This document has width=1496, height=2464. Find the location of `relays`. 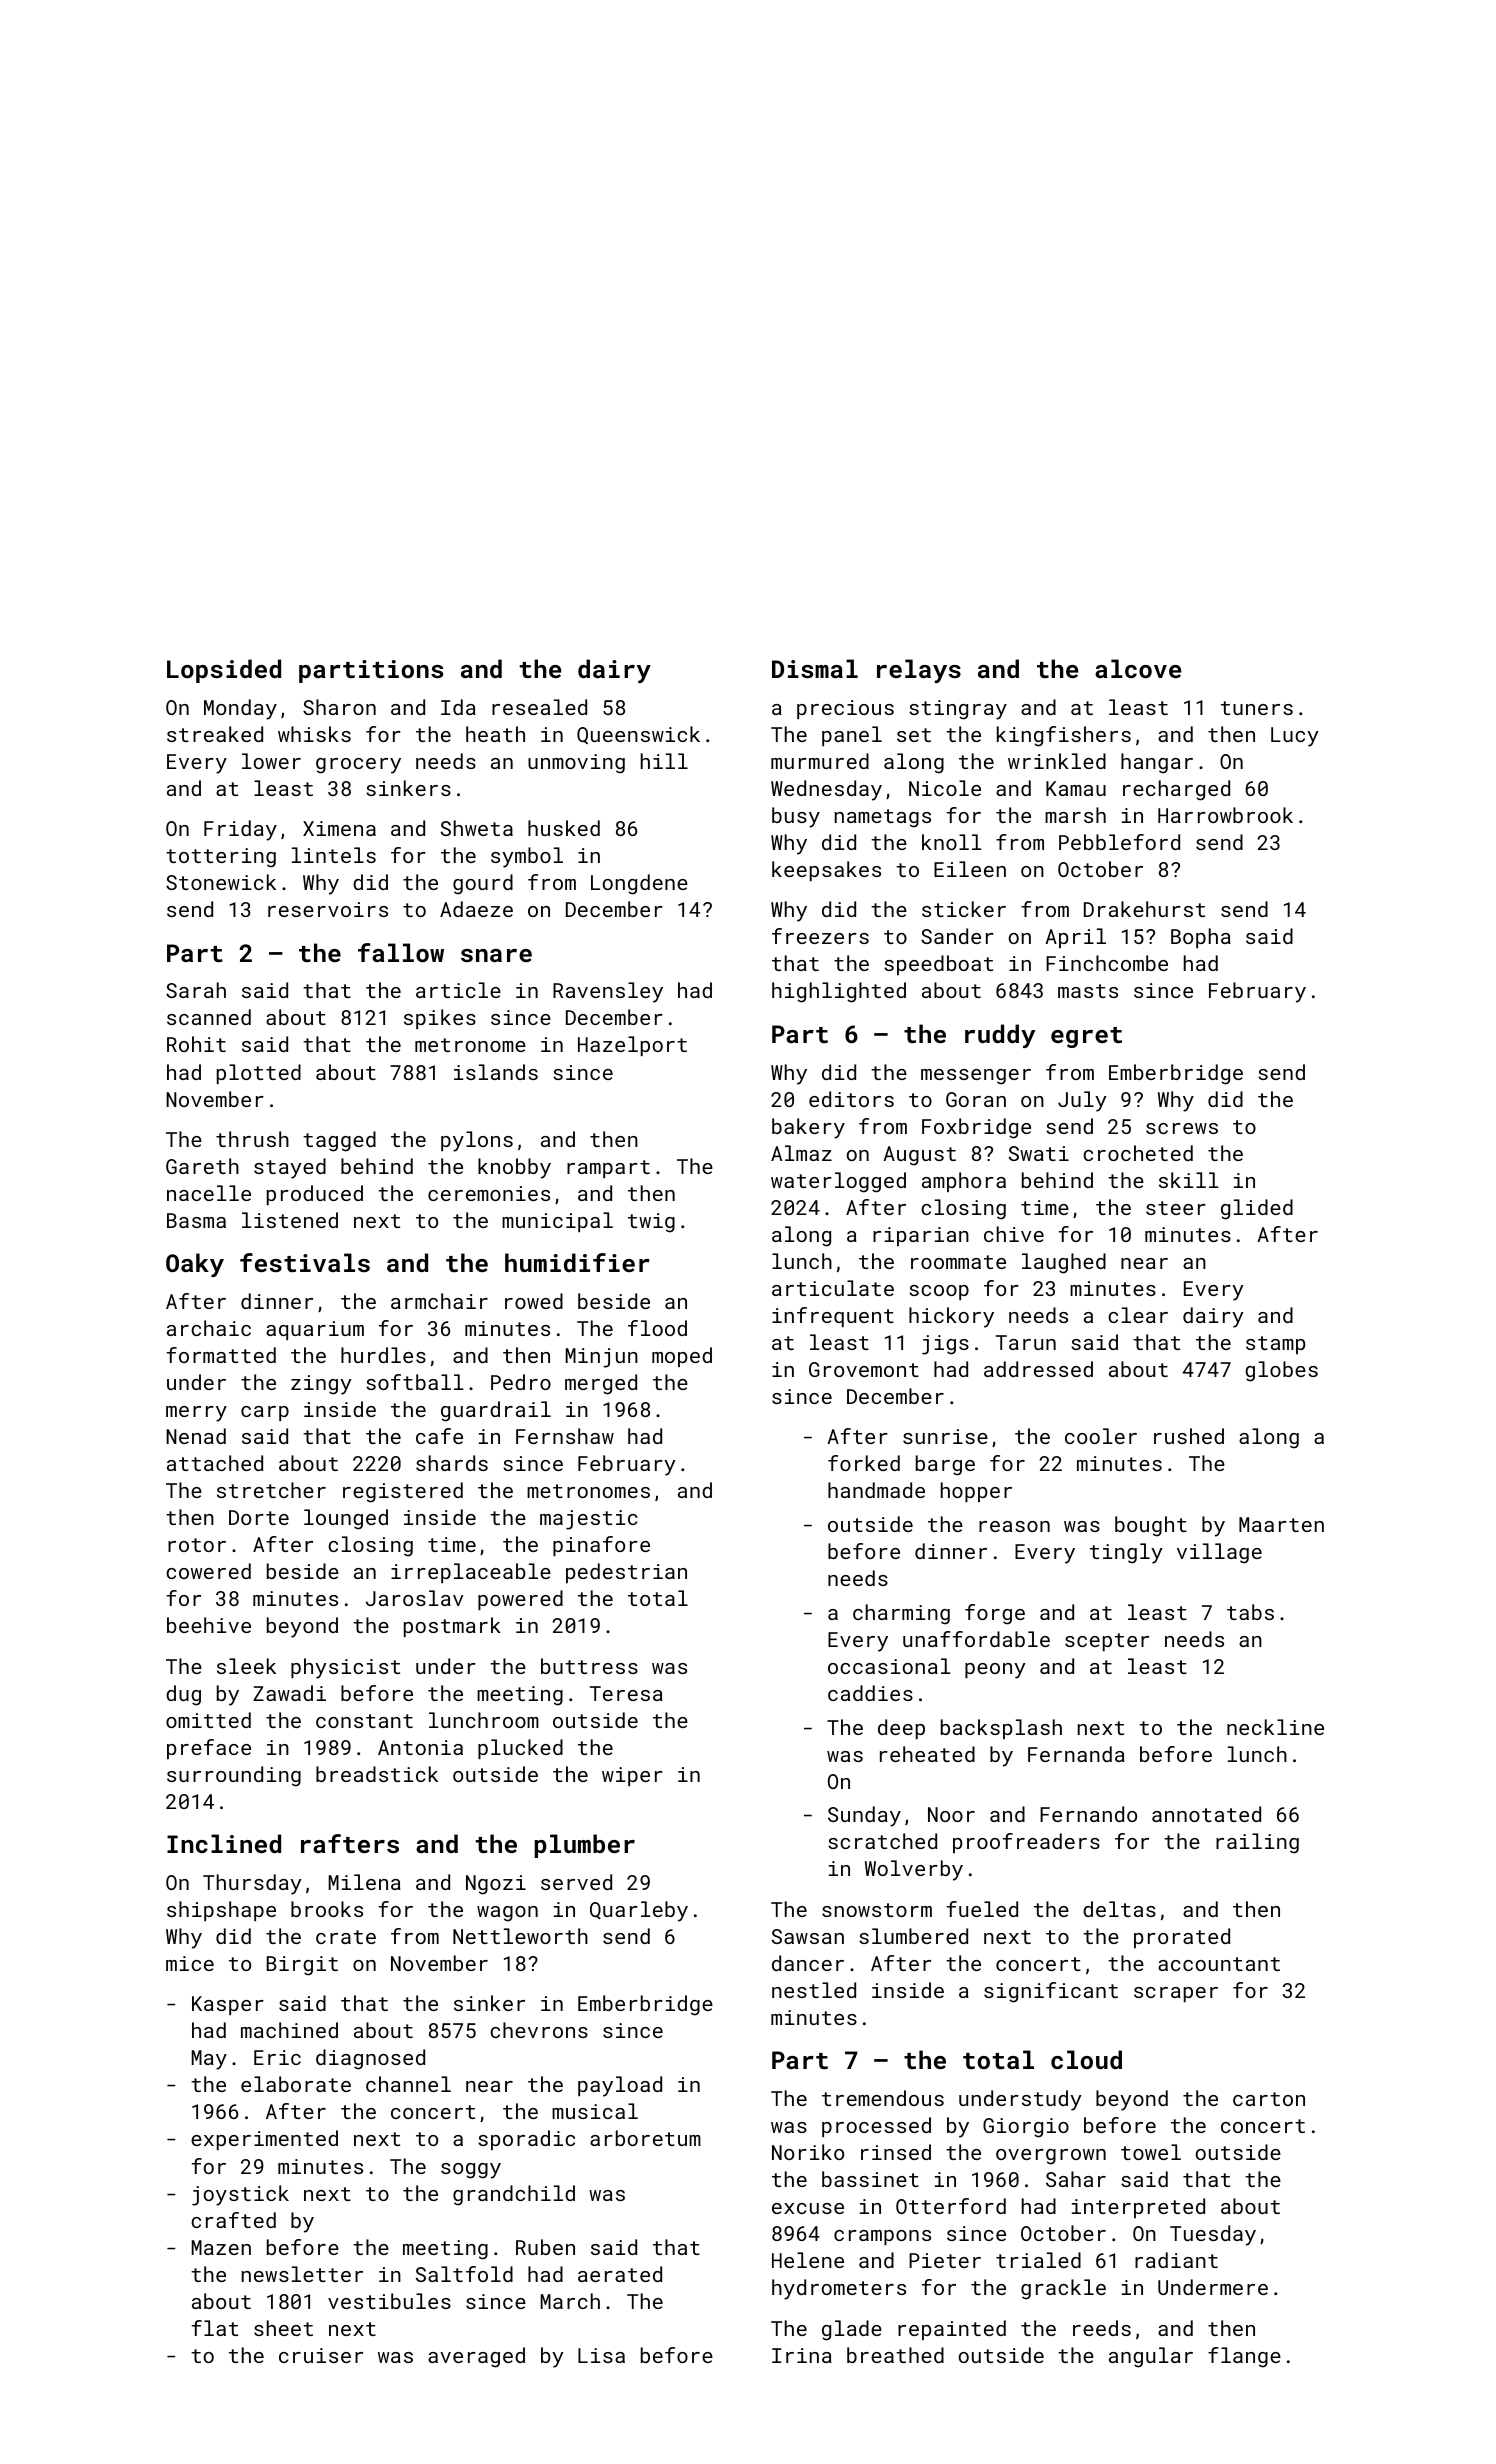

relays is located at coordinates (919, 671).
